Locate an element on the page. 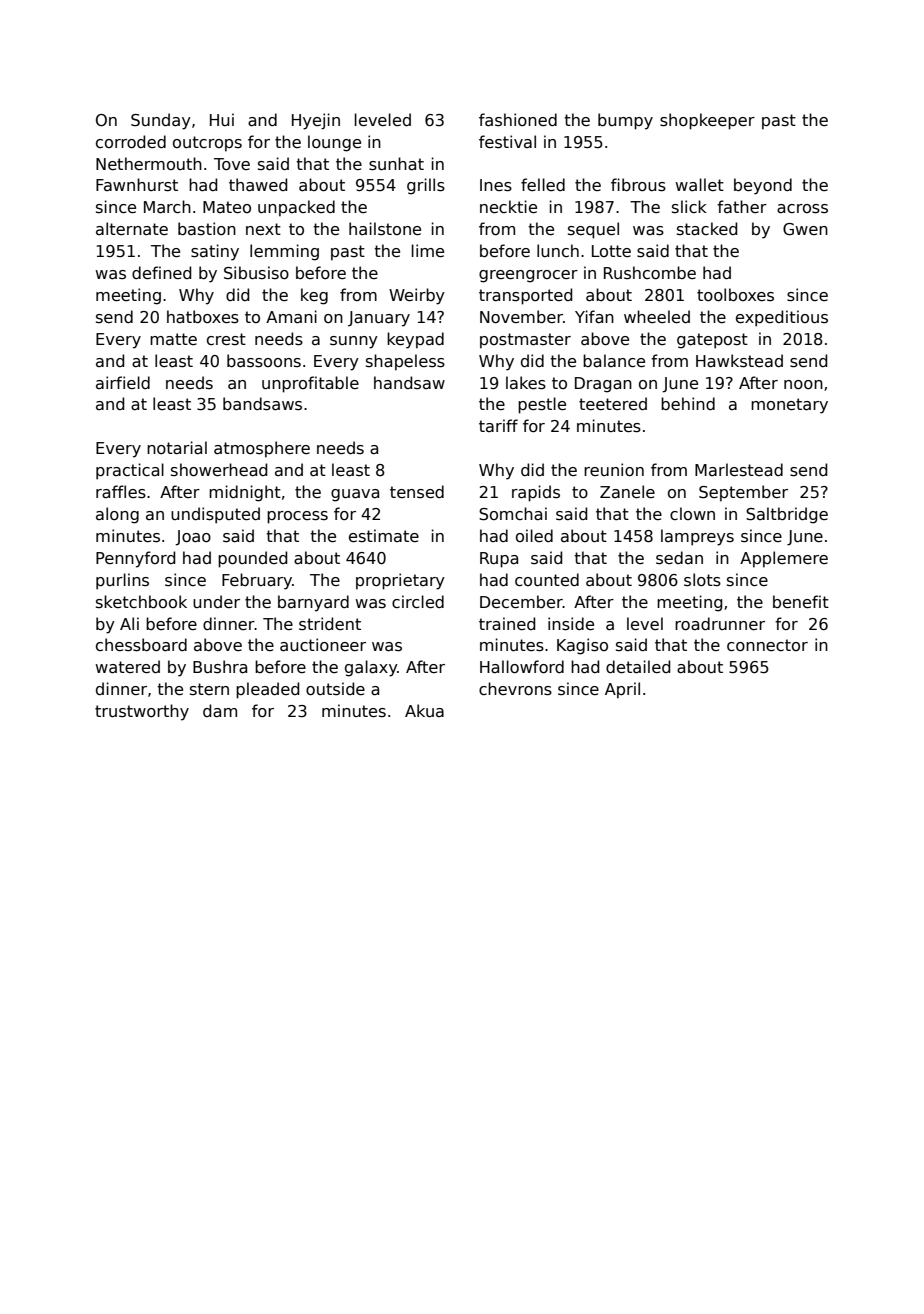  fashioned is located at coordinates (518, 120).
